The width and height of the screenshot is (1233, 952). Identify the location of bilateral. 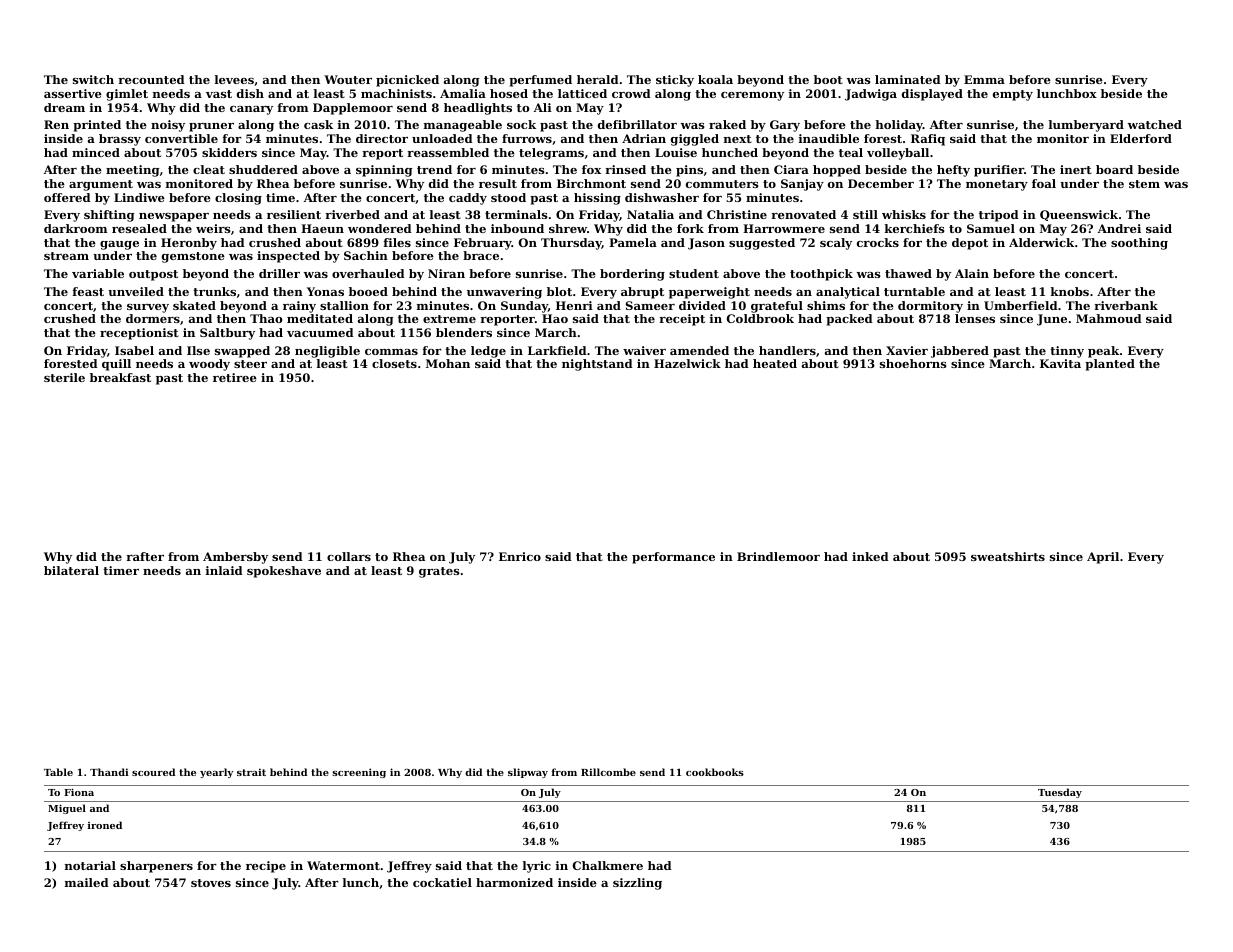
(71, 570).
